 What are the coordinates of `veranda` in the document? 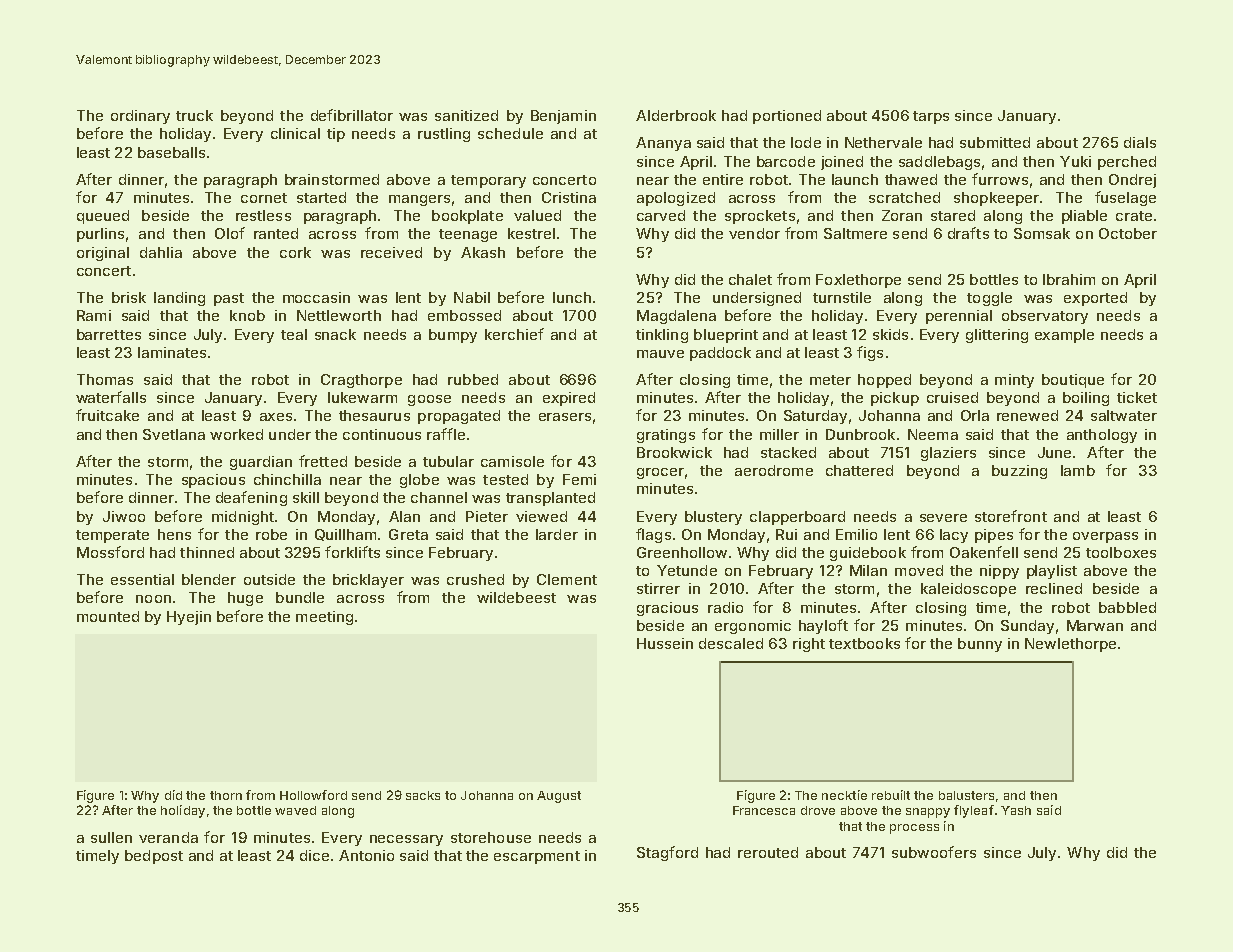 It's located at (168, 837).
